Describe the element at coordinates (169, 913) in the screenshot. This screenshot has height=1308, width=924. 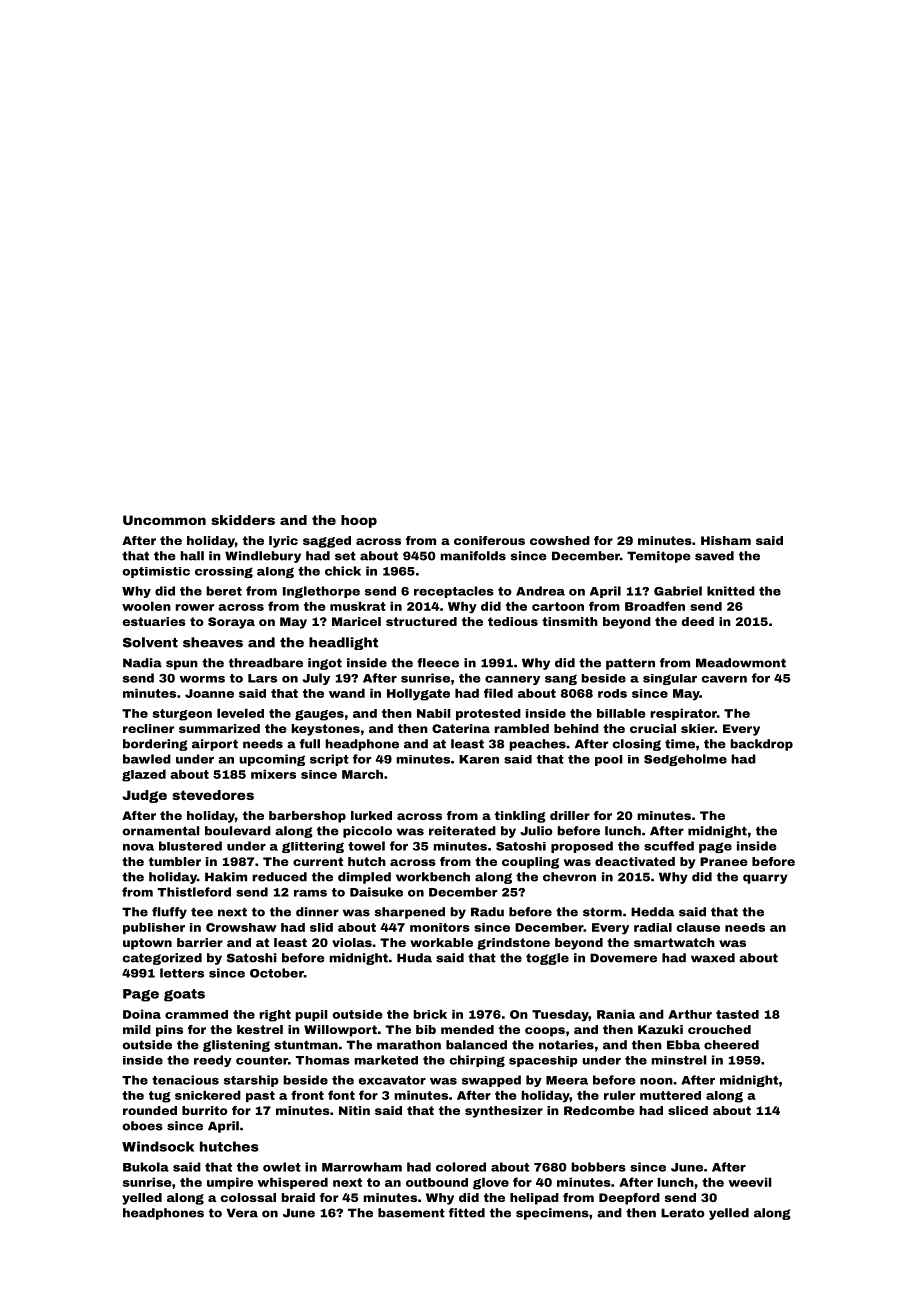
I see `fluffy` at that location.
